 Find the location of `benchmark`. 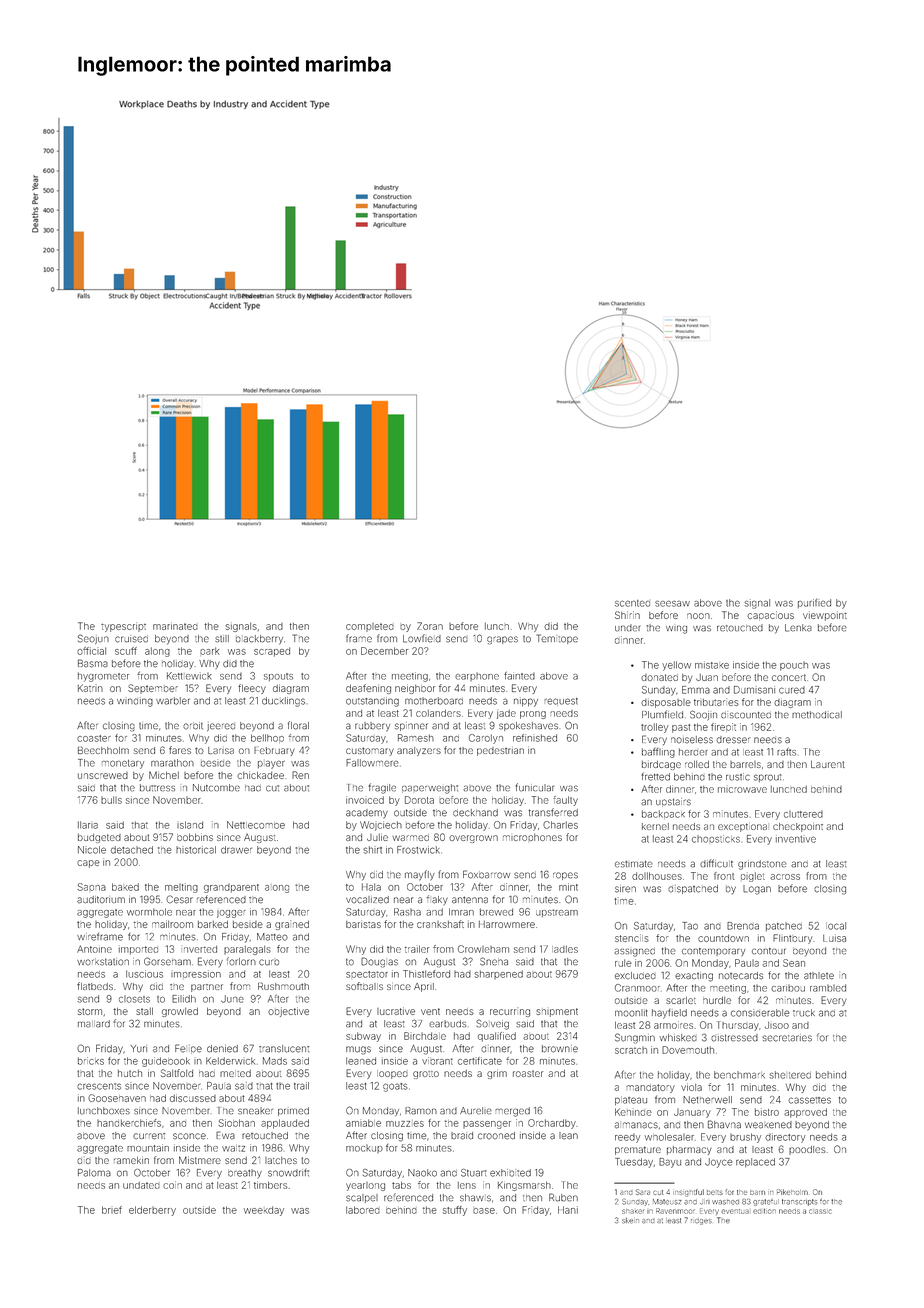

benchmark is located at coordinates (739, 1075).
